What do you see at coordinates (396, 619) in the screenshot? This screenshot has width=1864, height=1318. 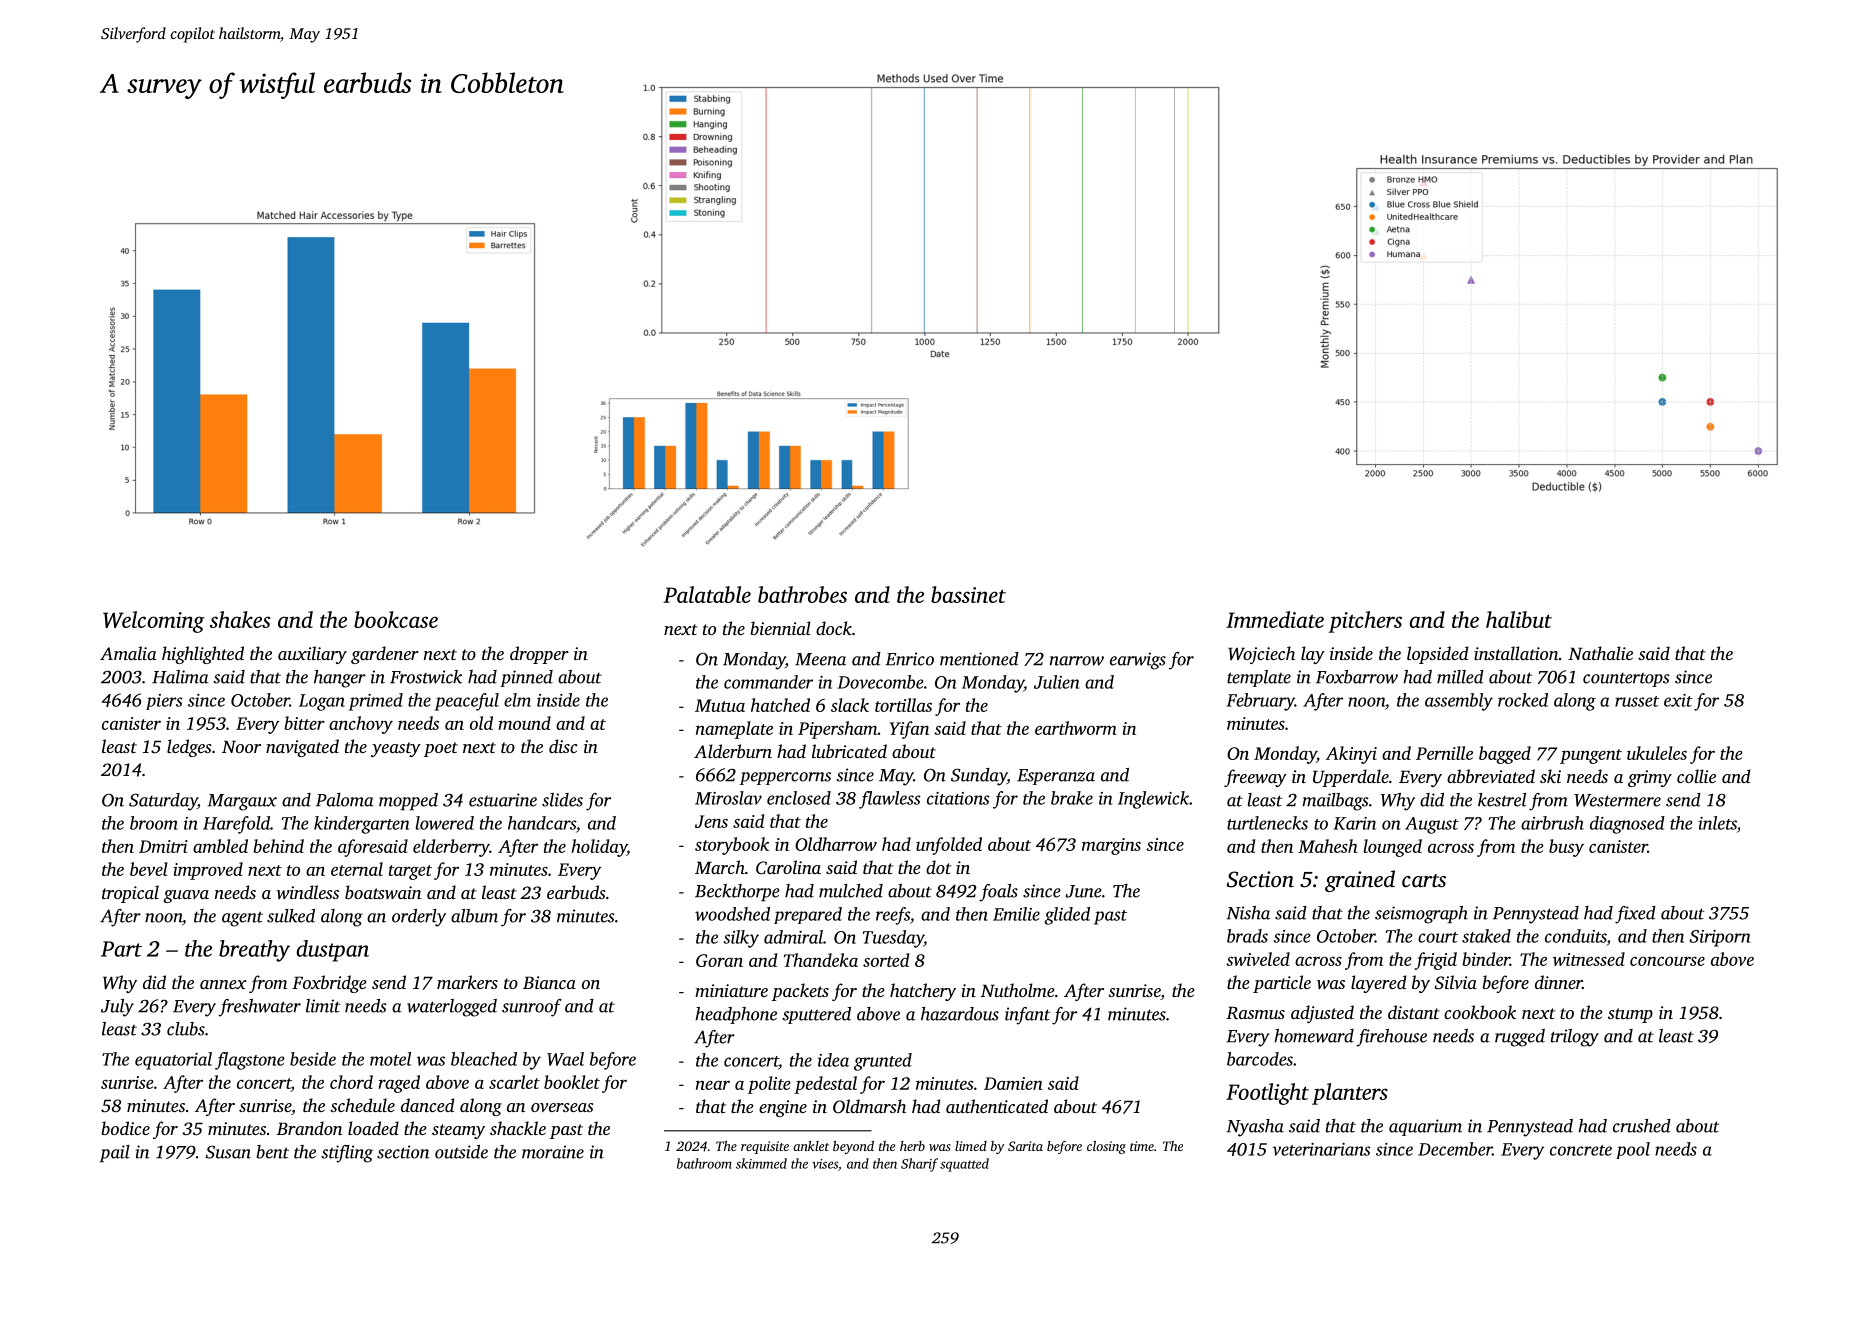 I see `bookcase` at bounding box center [396, 619].
